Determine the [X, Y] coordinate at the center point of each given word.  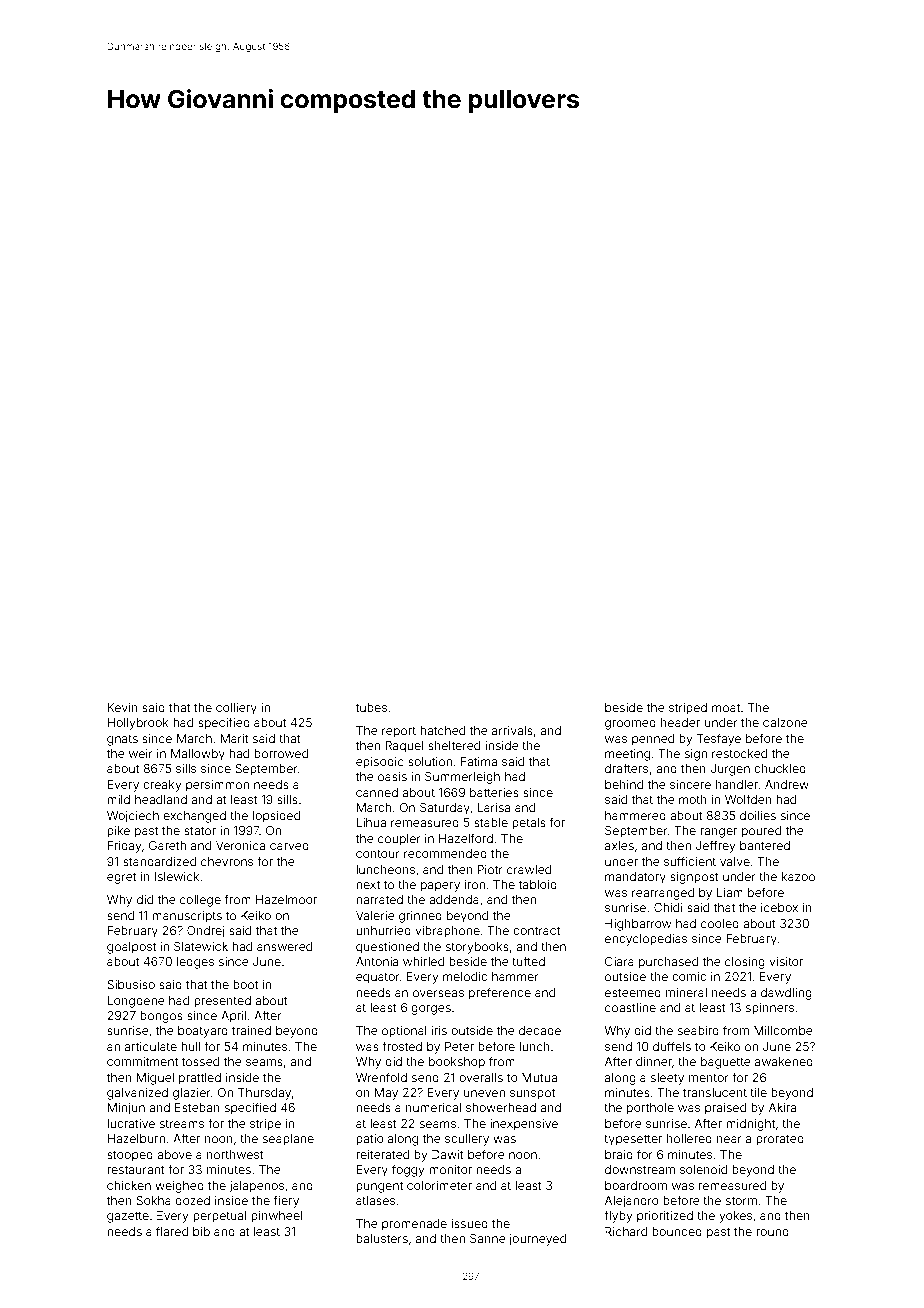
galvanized [137, 1094]
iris [439, 1030]
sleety [667, 1079]
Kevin [123, 707]
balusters [382, 1238]
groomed [630, 724]
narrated [379, 899]
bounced [677, 1231]
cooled [720, 923]
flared [172, 1231]
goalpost [131, 948]
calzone [785, 722]
